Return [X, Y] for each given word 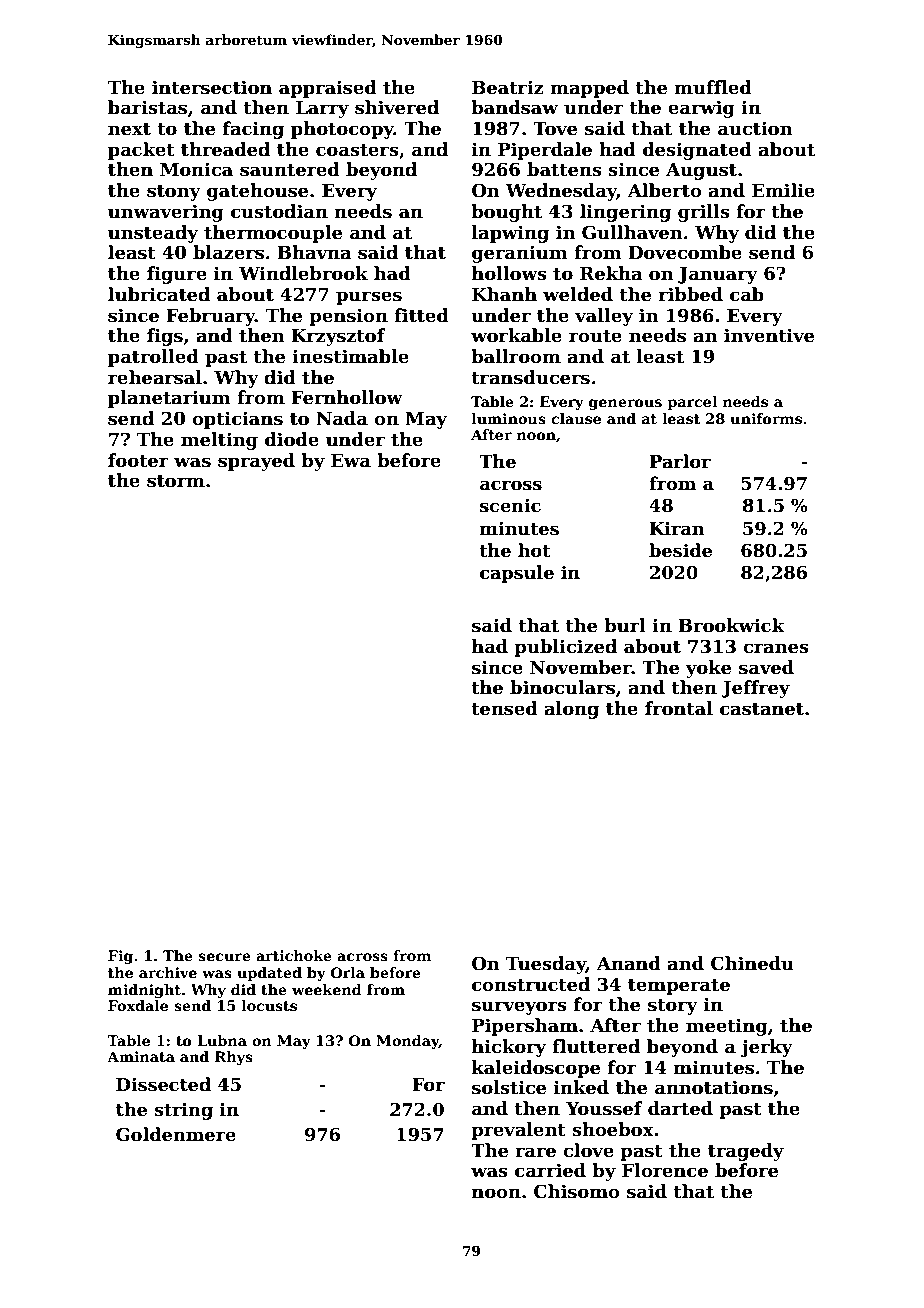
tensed [504, 708]
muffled [713, 87]
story [673, 1007]
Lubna [222, 1040]
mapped [589, 89]
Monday [407, 1042]
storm [176, 481]
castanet [762, 709]
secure [224, 957]
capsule [517, 574]
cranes [776, 648]
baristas [147, 107]
